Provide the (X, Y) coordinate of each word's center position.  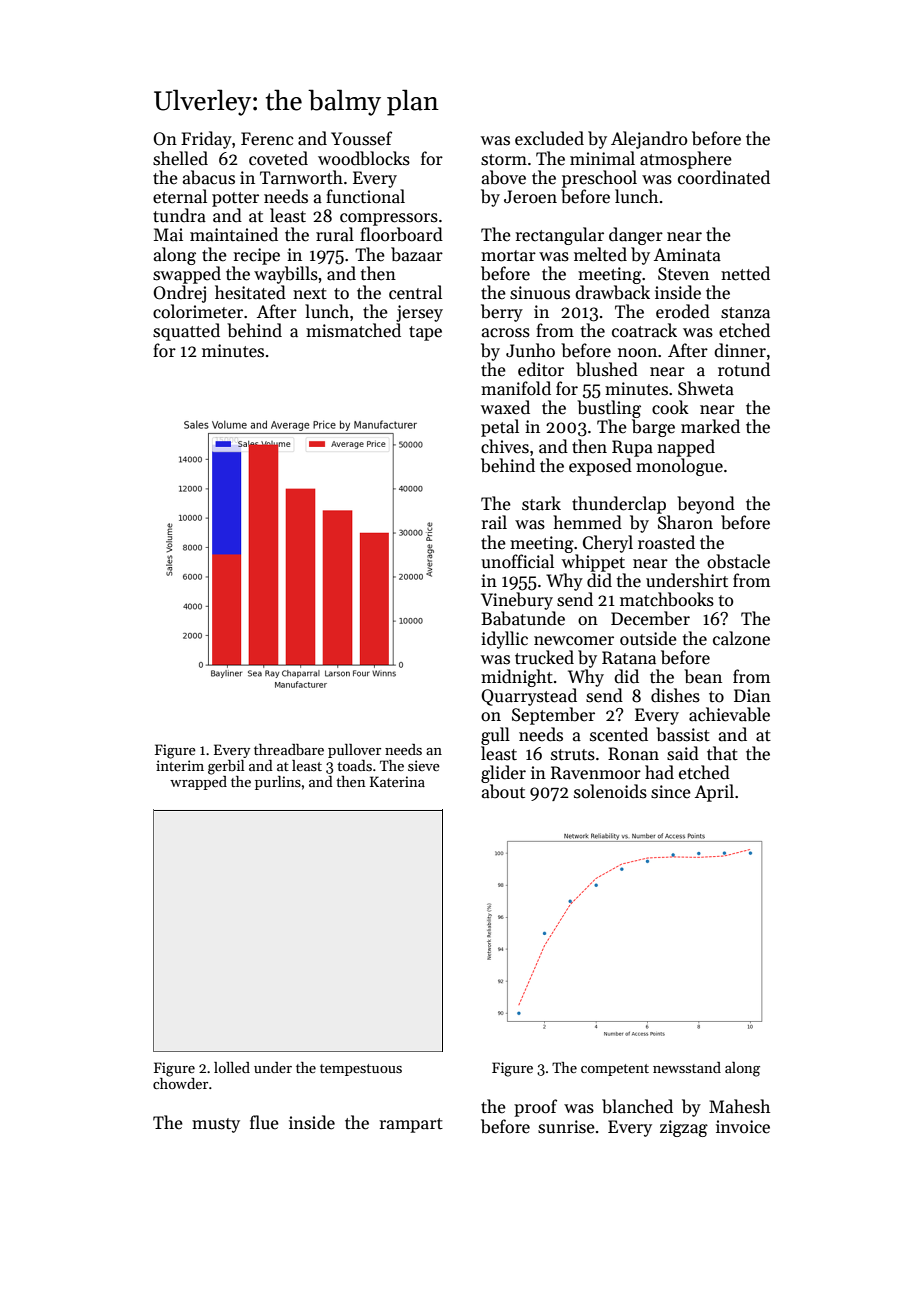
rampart (411, 1125)
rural (335, 234)
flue (264, 1122)
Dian (752, 696)
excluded (549, 138)
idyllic (504, 640)
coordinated (724, 177)
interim (180, 765)
